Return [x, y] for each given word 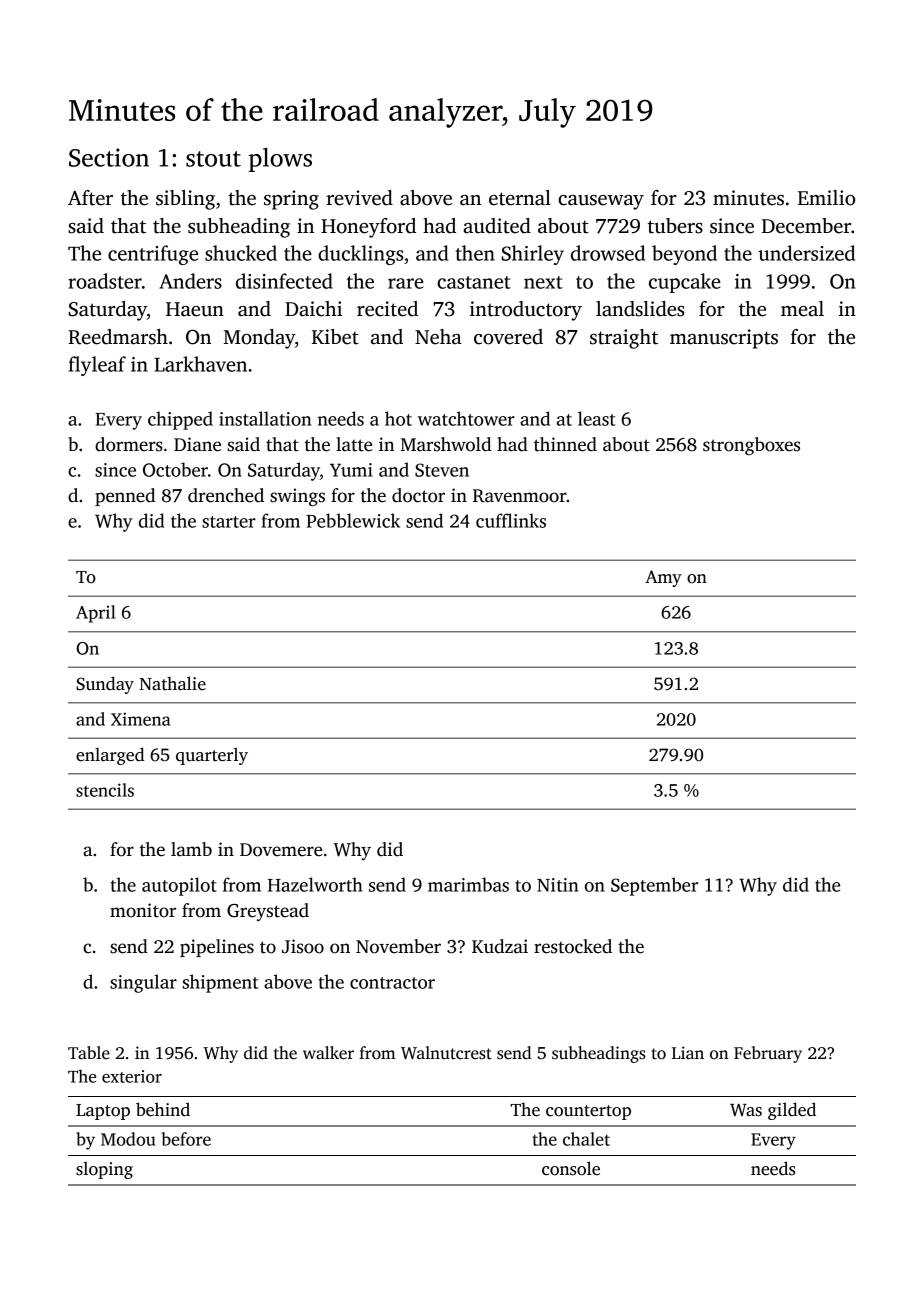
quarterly [212, 756]
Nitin [557, 885]
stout [213, 159]
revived [359, 198]
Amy [663, 578]
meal [802, 309]
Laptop [103, 1112]
